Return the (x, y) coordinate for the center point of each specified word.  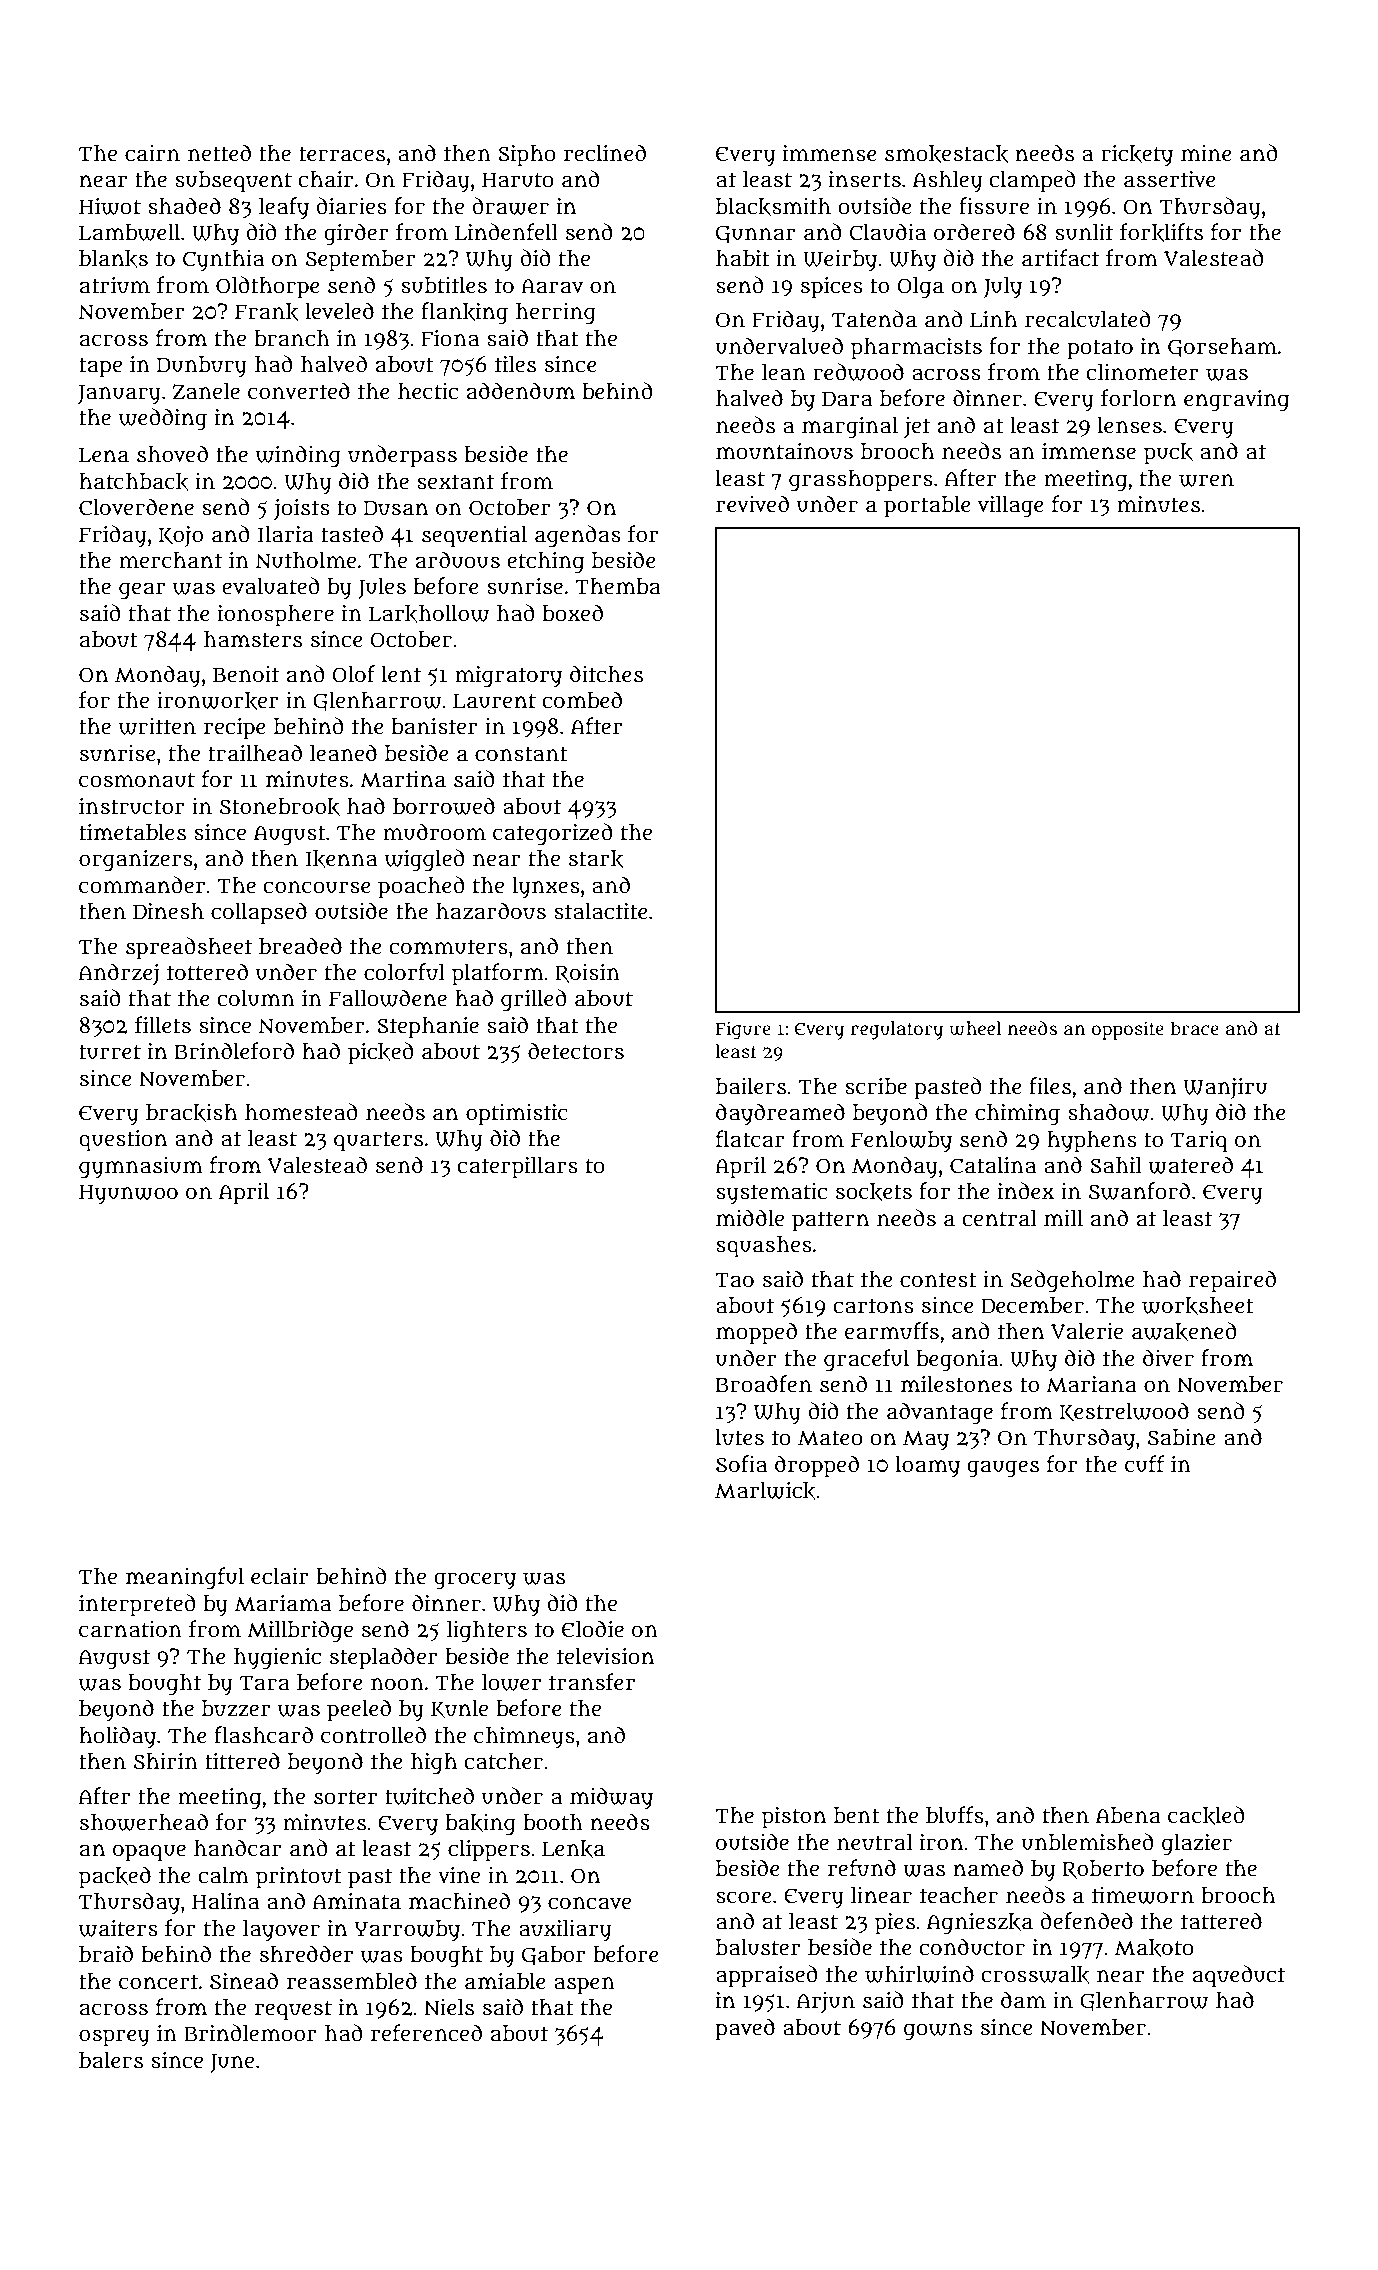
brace (1195, 1028)
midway (611, 1798)
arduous (458, 560)
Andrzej (119, 974)
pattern (830, 1221)
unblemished (1087, 1842)
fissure (994, 206)
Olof (353, 674)
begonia (957, 1361)
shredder (306, 1954)
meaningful (185, 1578)
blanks (113, 259)
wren (1206, 480)
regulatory (897, 1030)
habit (743, 258)
